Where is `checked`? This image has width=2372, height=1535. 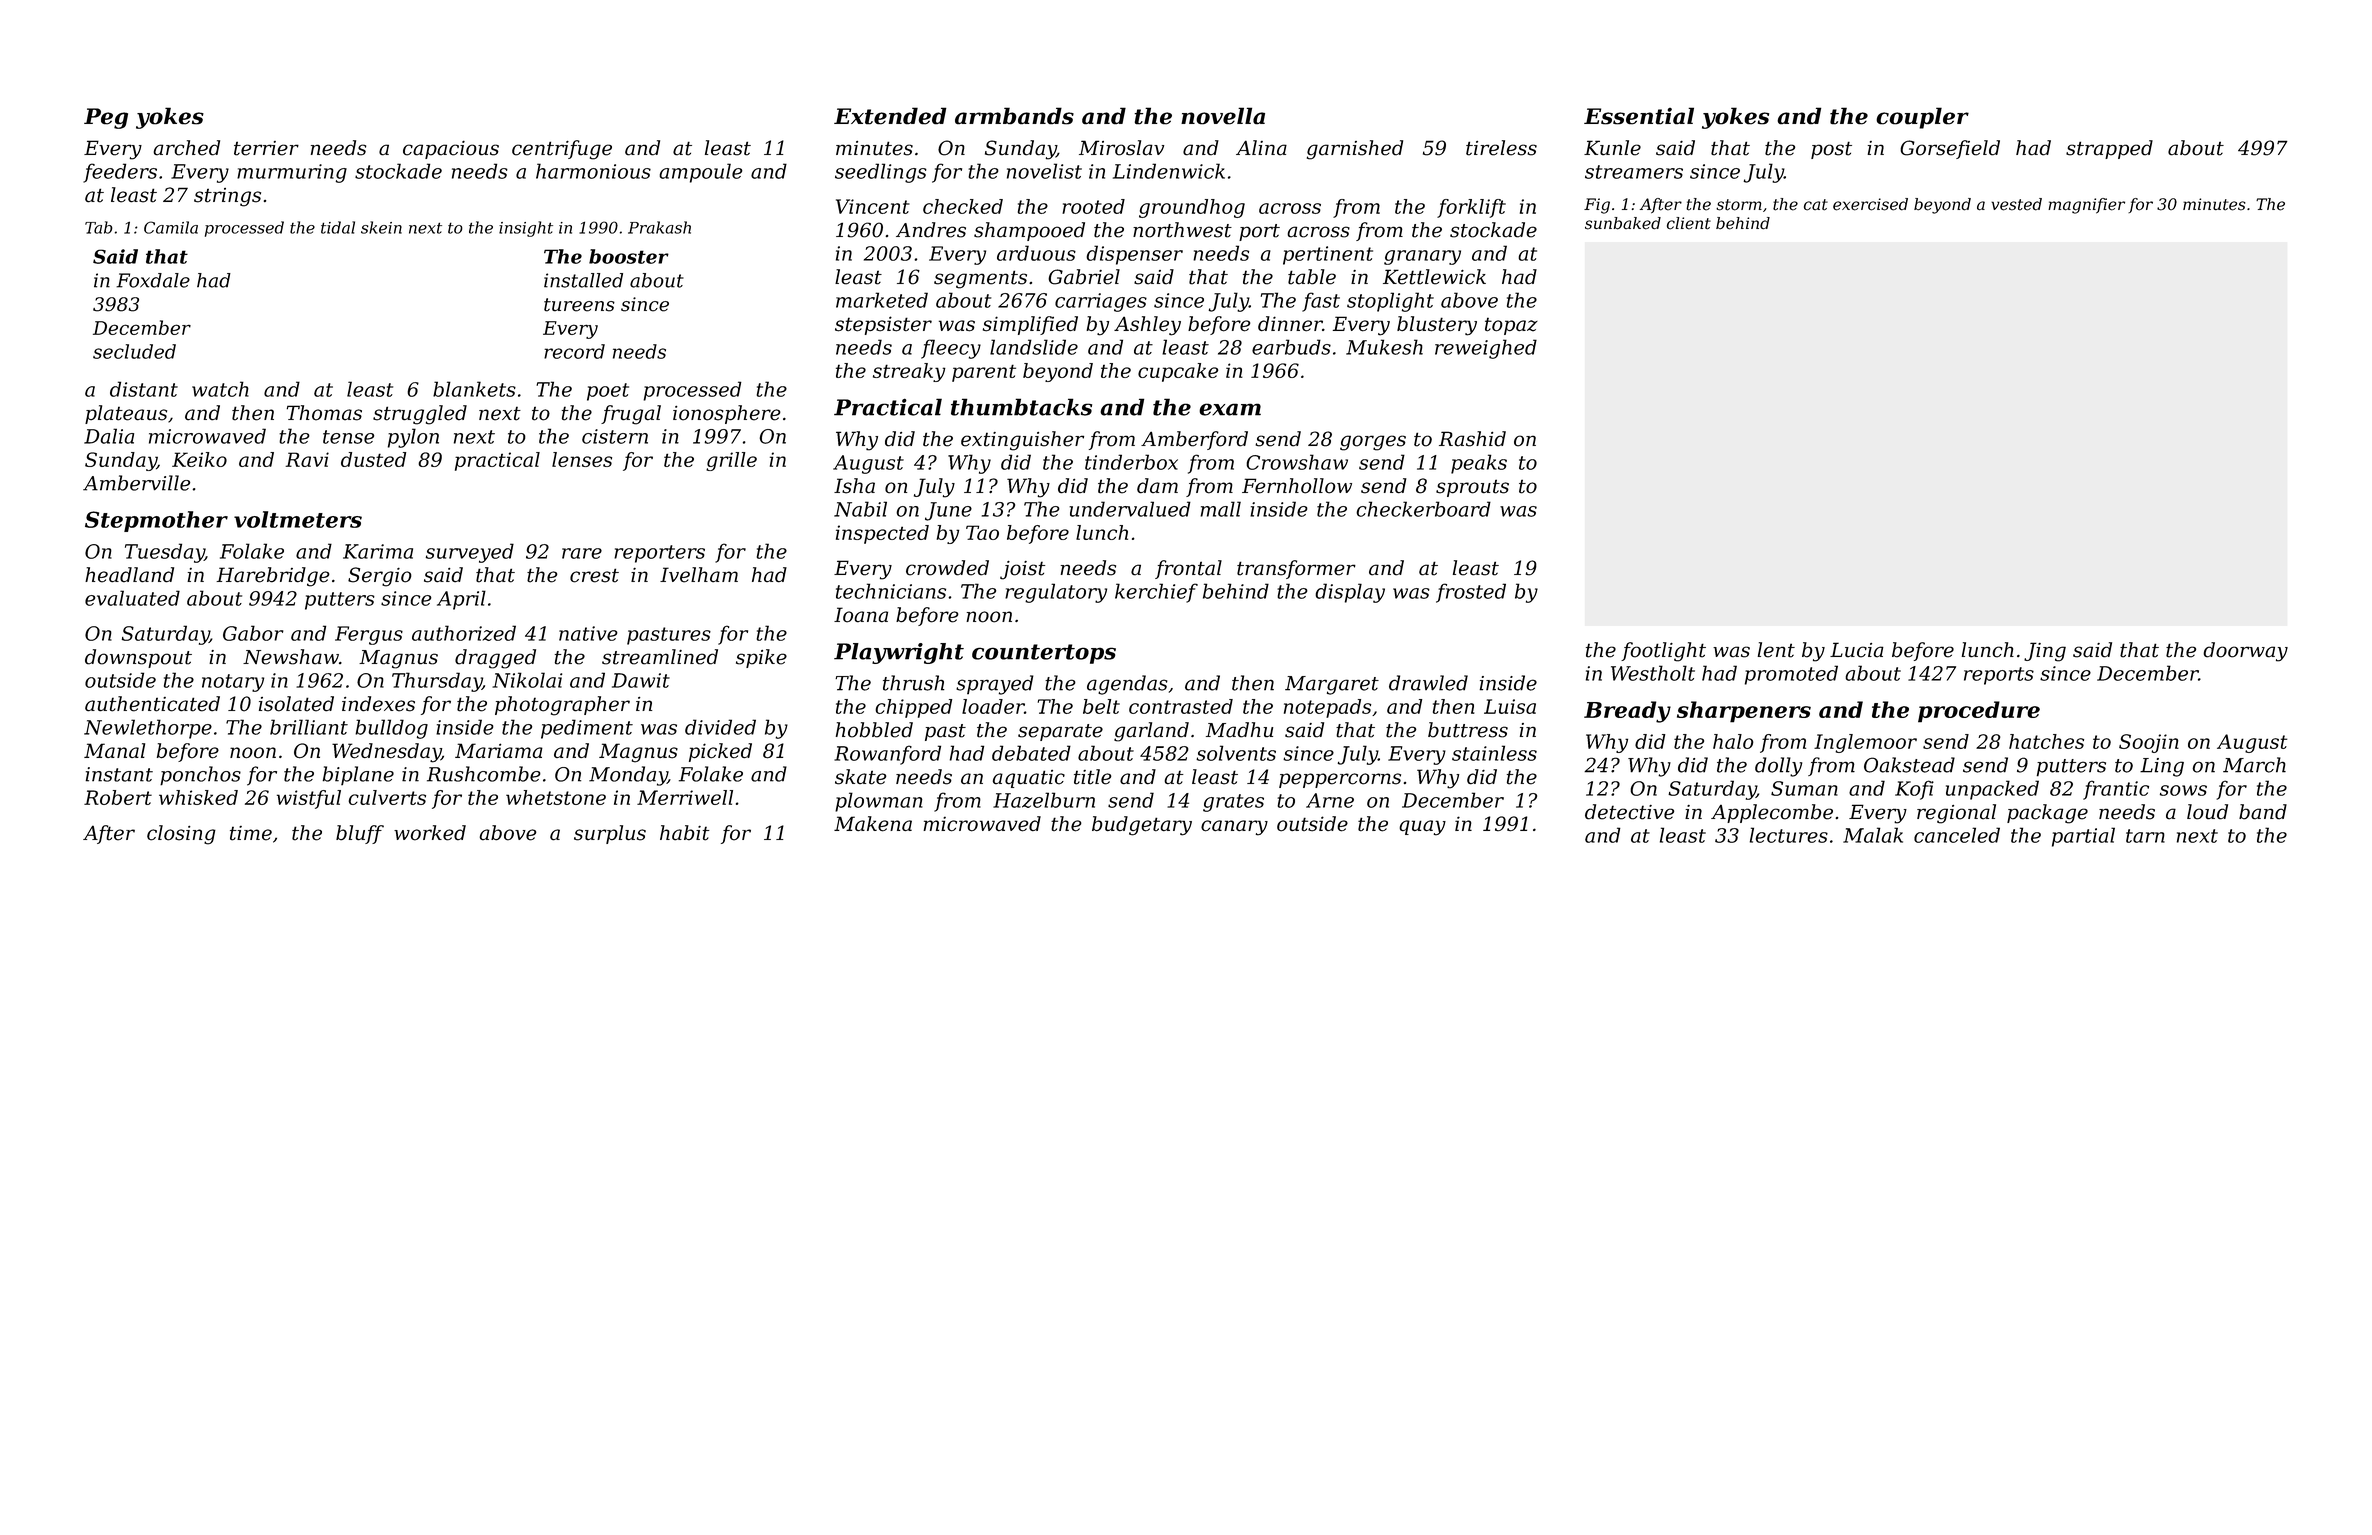 checked is located at coordinates (963, 206).
